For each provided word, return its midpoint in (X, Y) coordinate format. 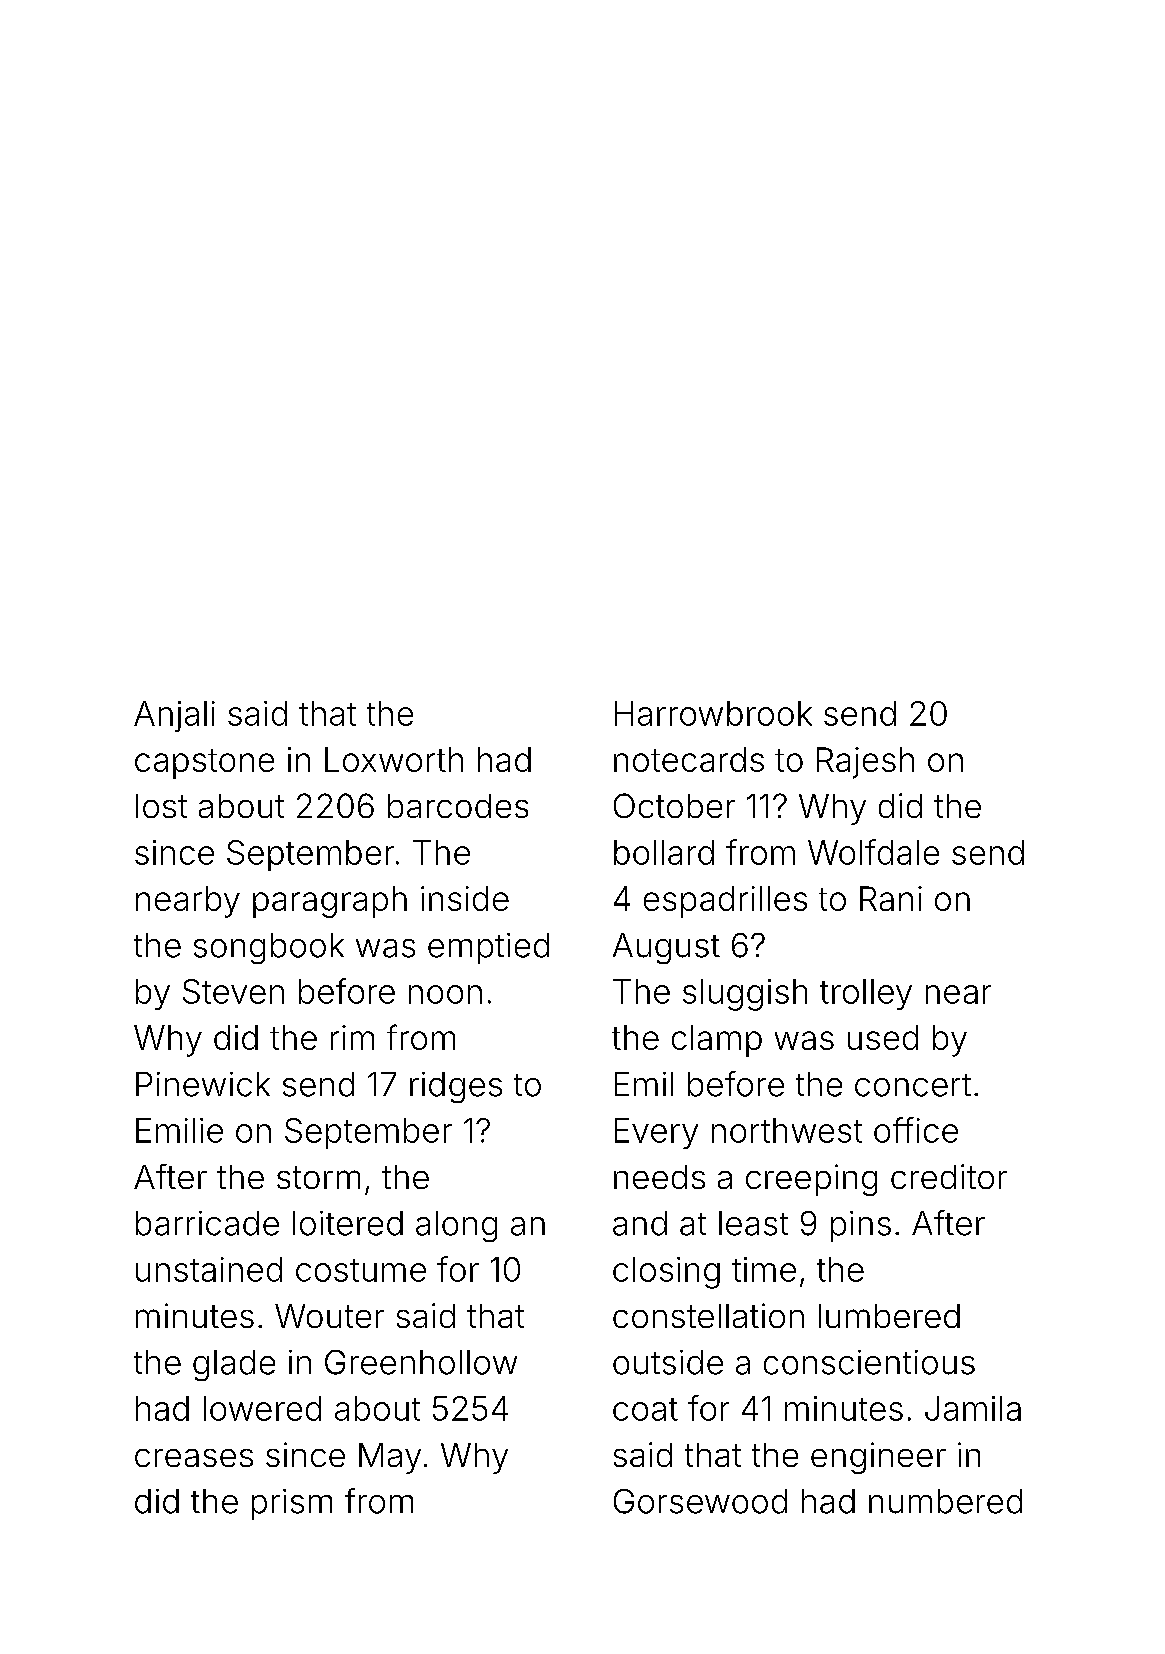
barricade (207, 1223)
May (390, 1458)
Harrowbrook (713, 713)
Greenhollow (421, 1362)
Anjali (174, 716)
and (640, 1223)
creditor (949, 1176)
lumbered (889, 1316)
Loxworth (394, 759)
